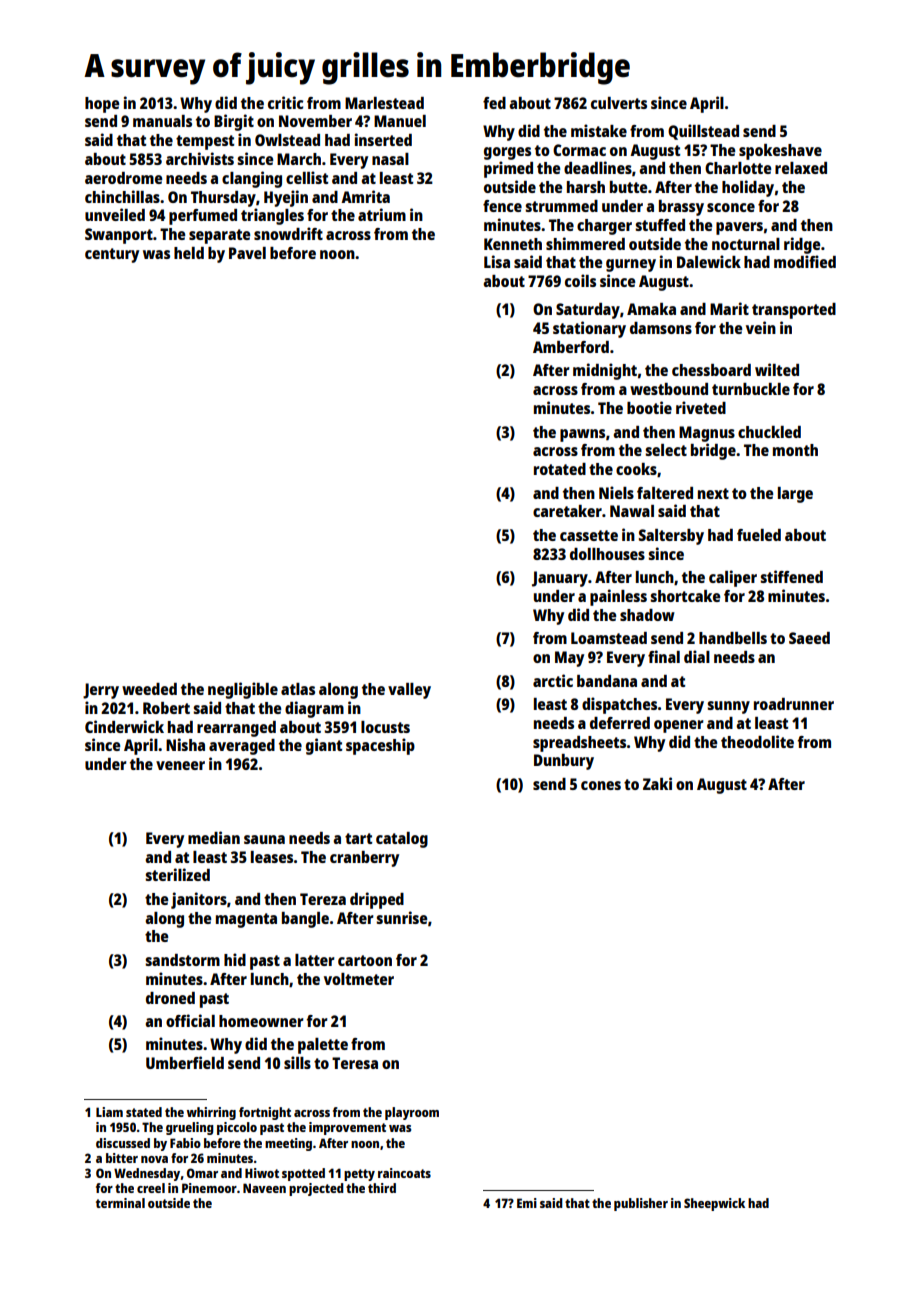 Image resolution: width=924 pixels, height=1308 pixels. What do you see at coordinates (124, 726) in the screenshot?
I see `Cinderwick` at bounding box center [124, 726].
